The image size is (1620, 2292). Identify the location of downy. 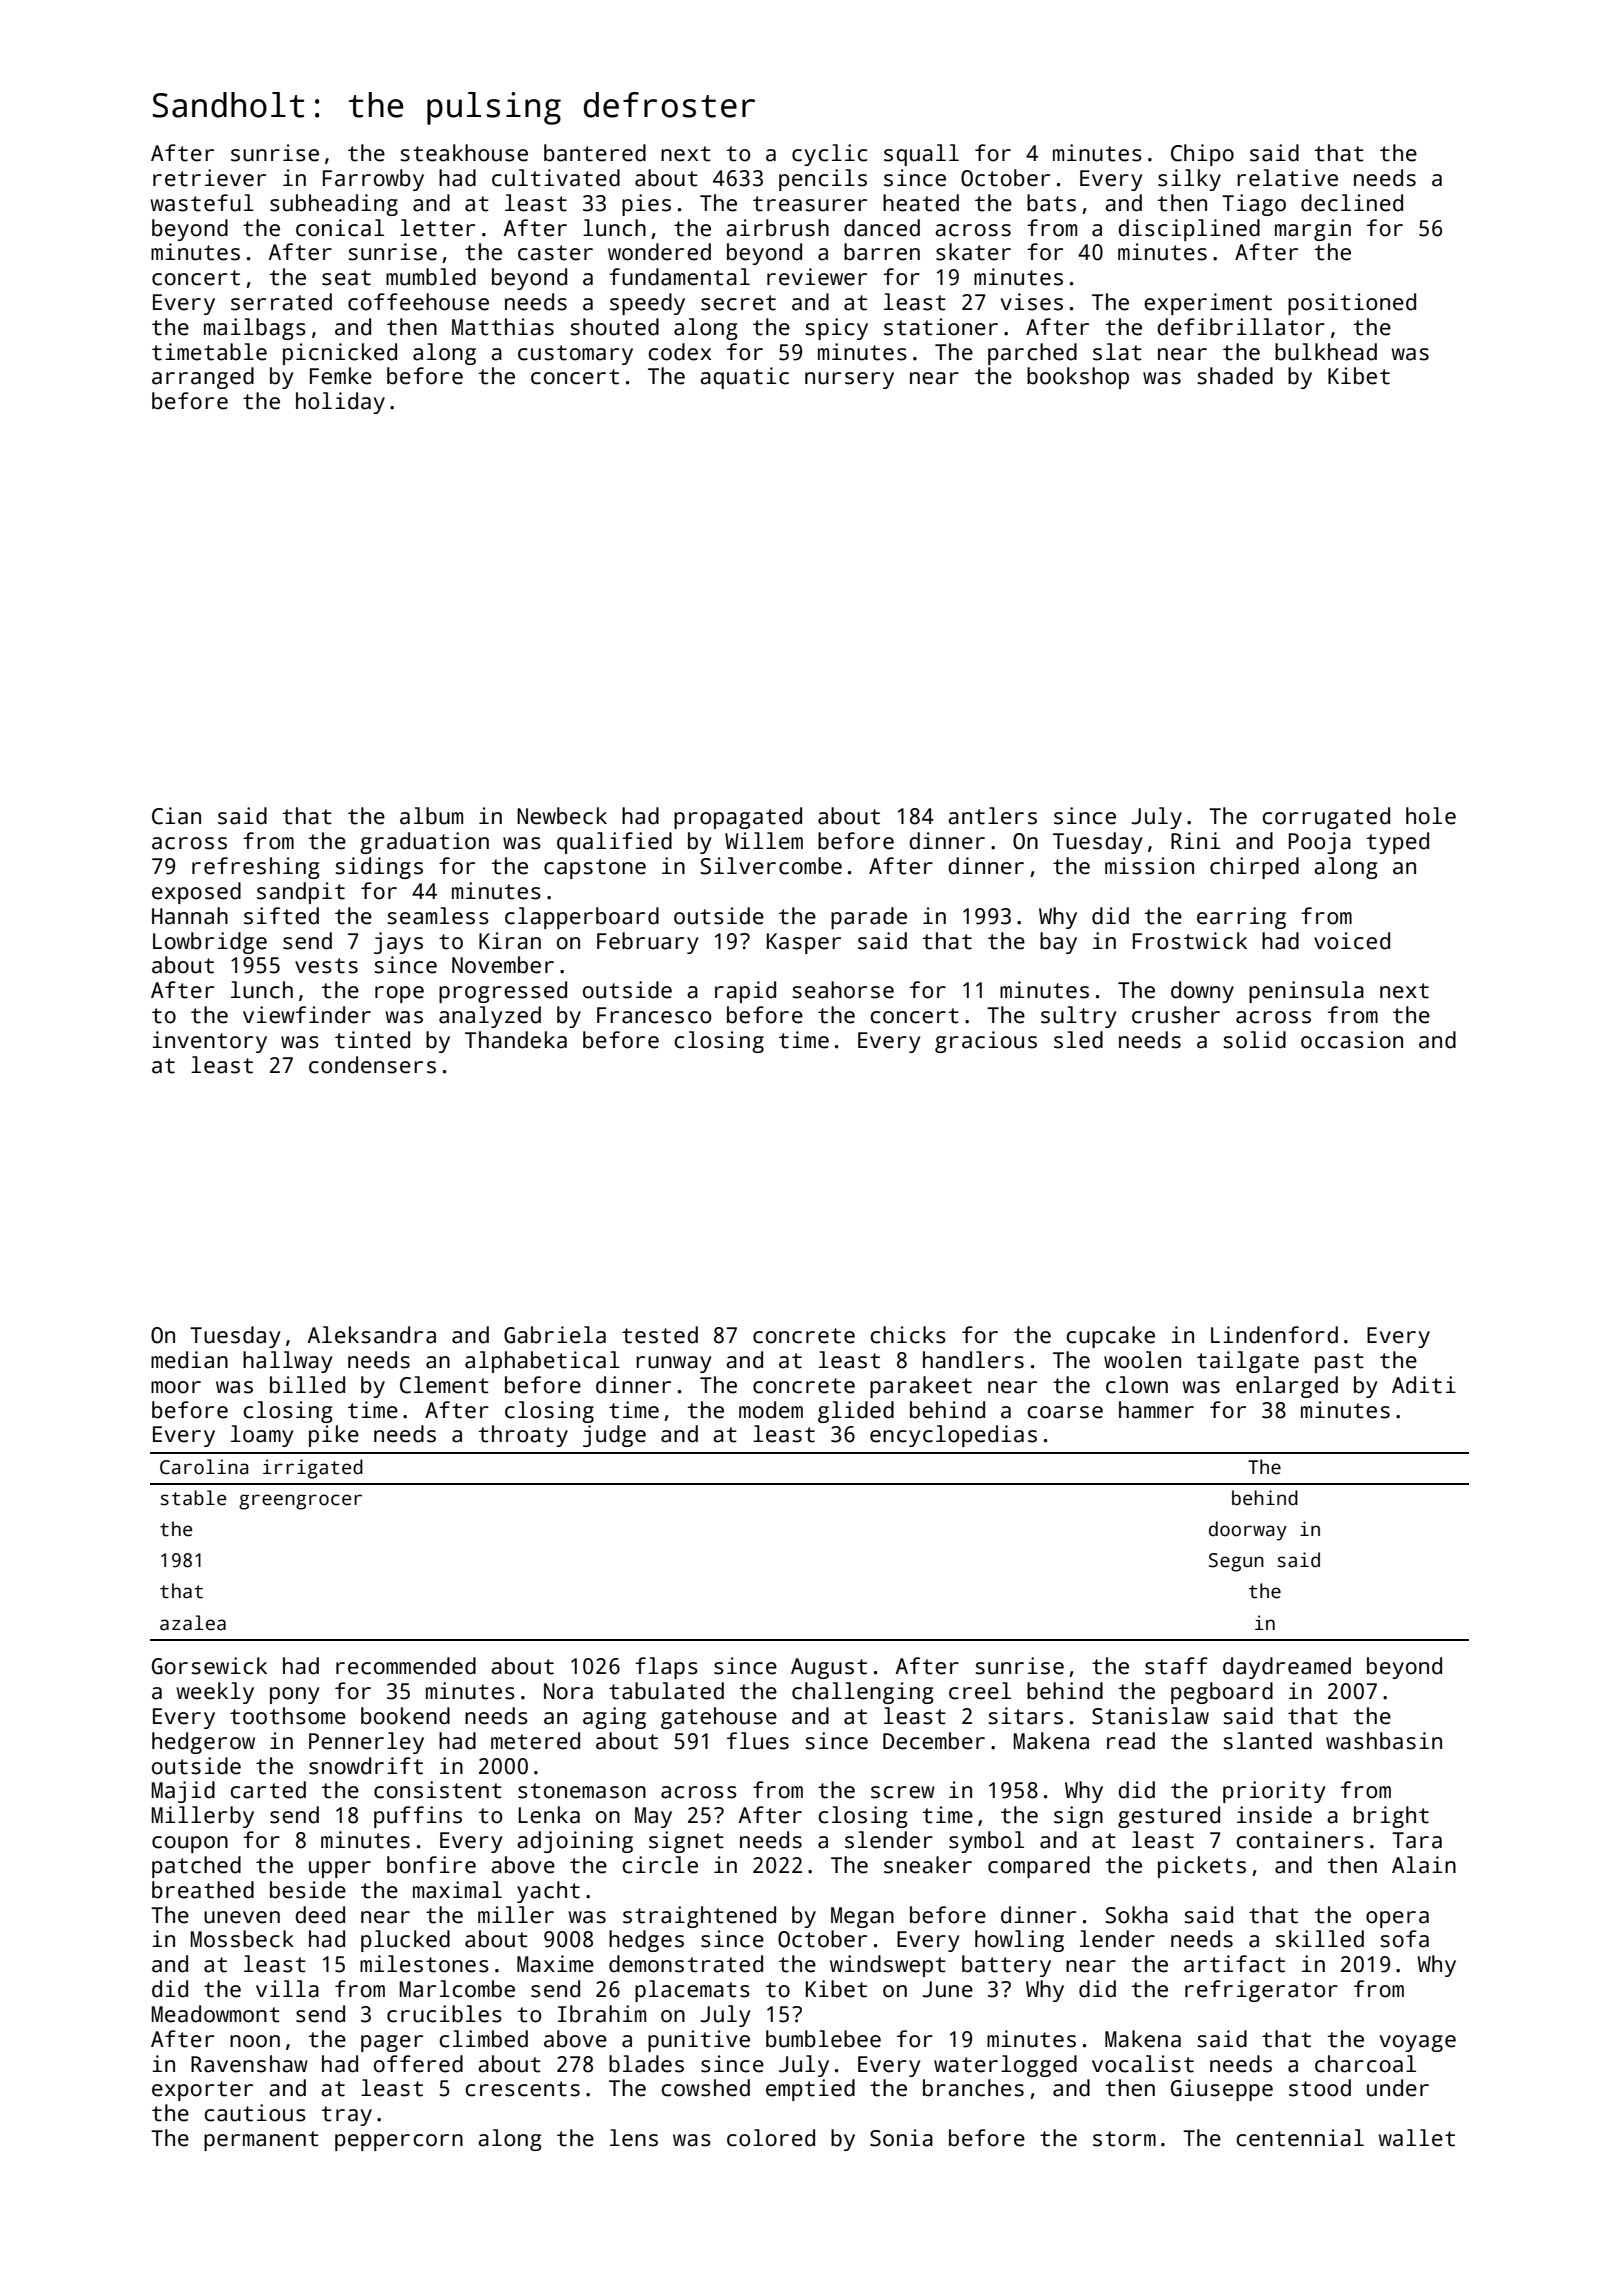
(1202, 992).
